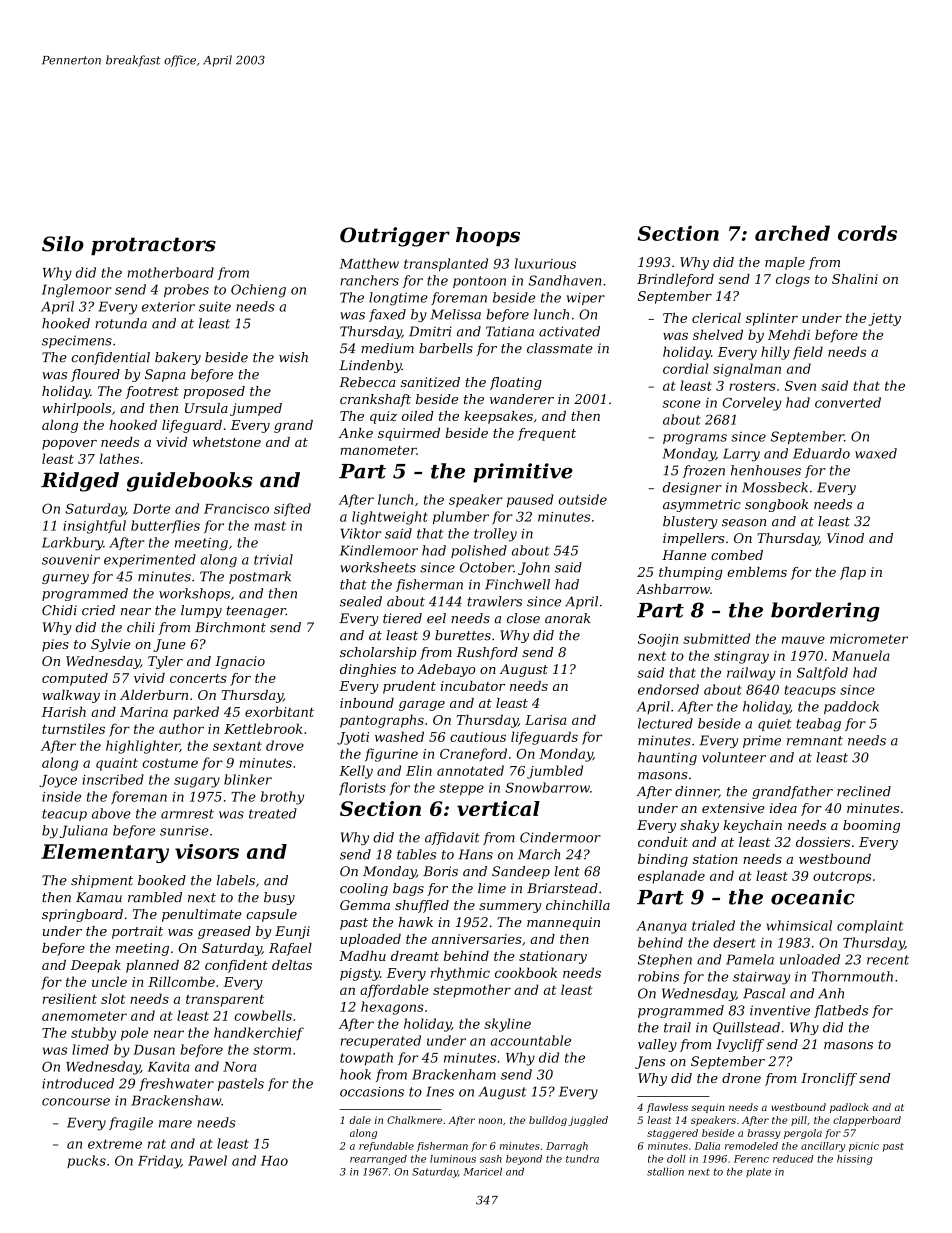  What do you see at coordinates (582, 1159) in the image?
I see `tundra` at bounding box center [582, 1159].
